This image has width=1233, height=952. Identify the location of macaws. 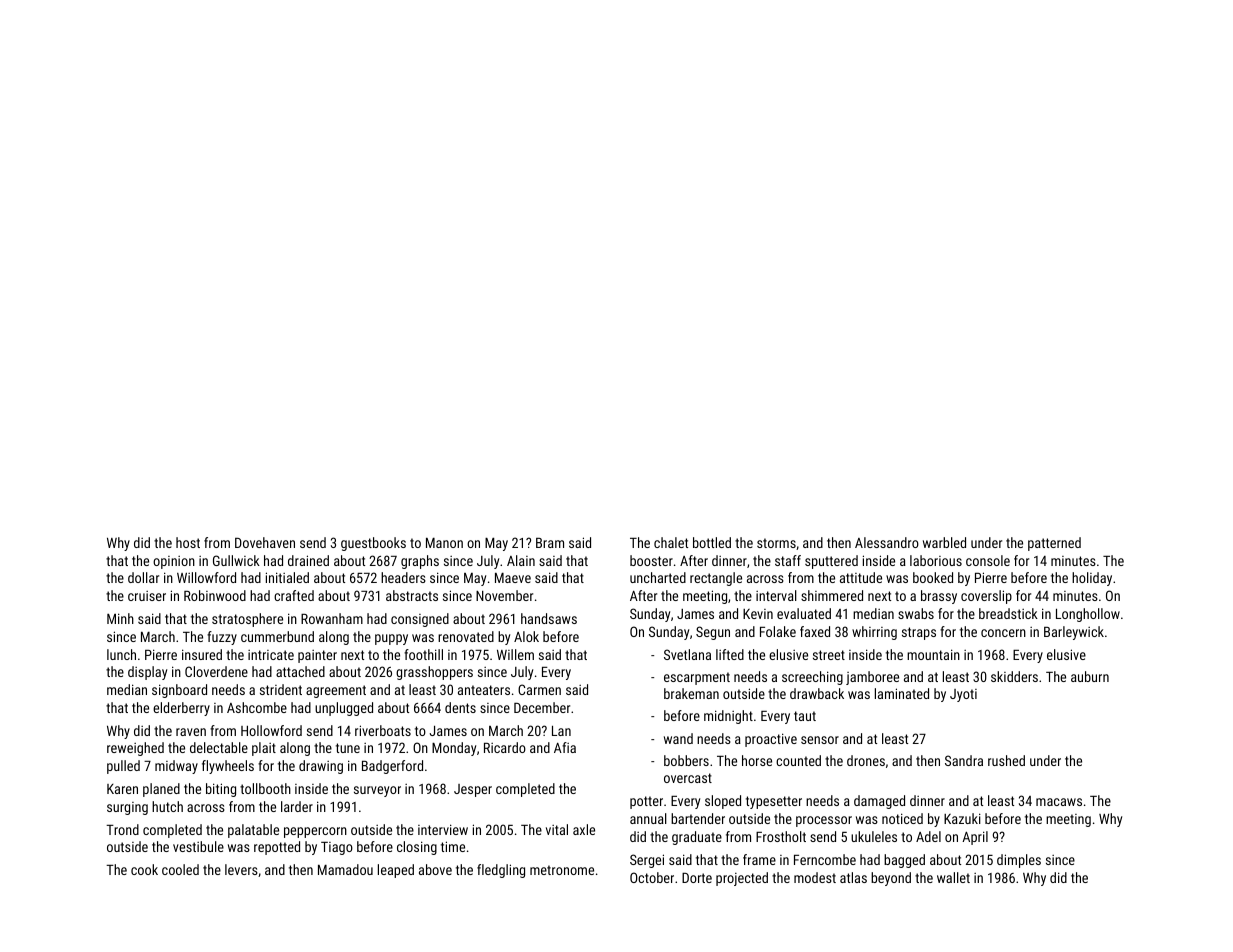
(1059, 802).
